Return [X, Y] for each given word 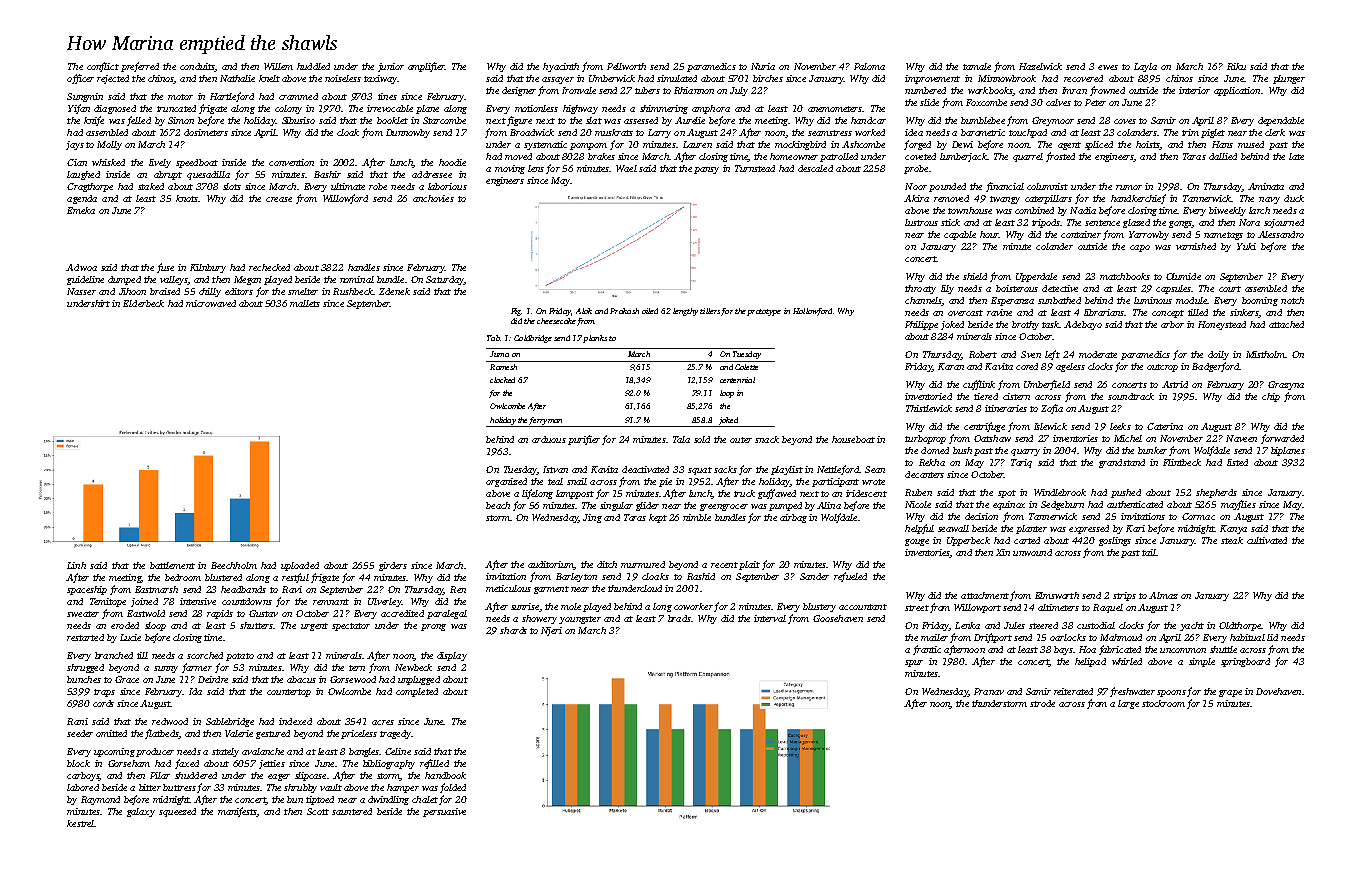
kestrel [80, 823]
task [1050, 324]
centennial [737, 380]
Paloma [869, 66]
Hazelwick [1040, 66]
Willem [278, 66]
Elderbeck [143, 303]
